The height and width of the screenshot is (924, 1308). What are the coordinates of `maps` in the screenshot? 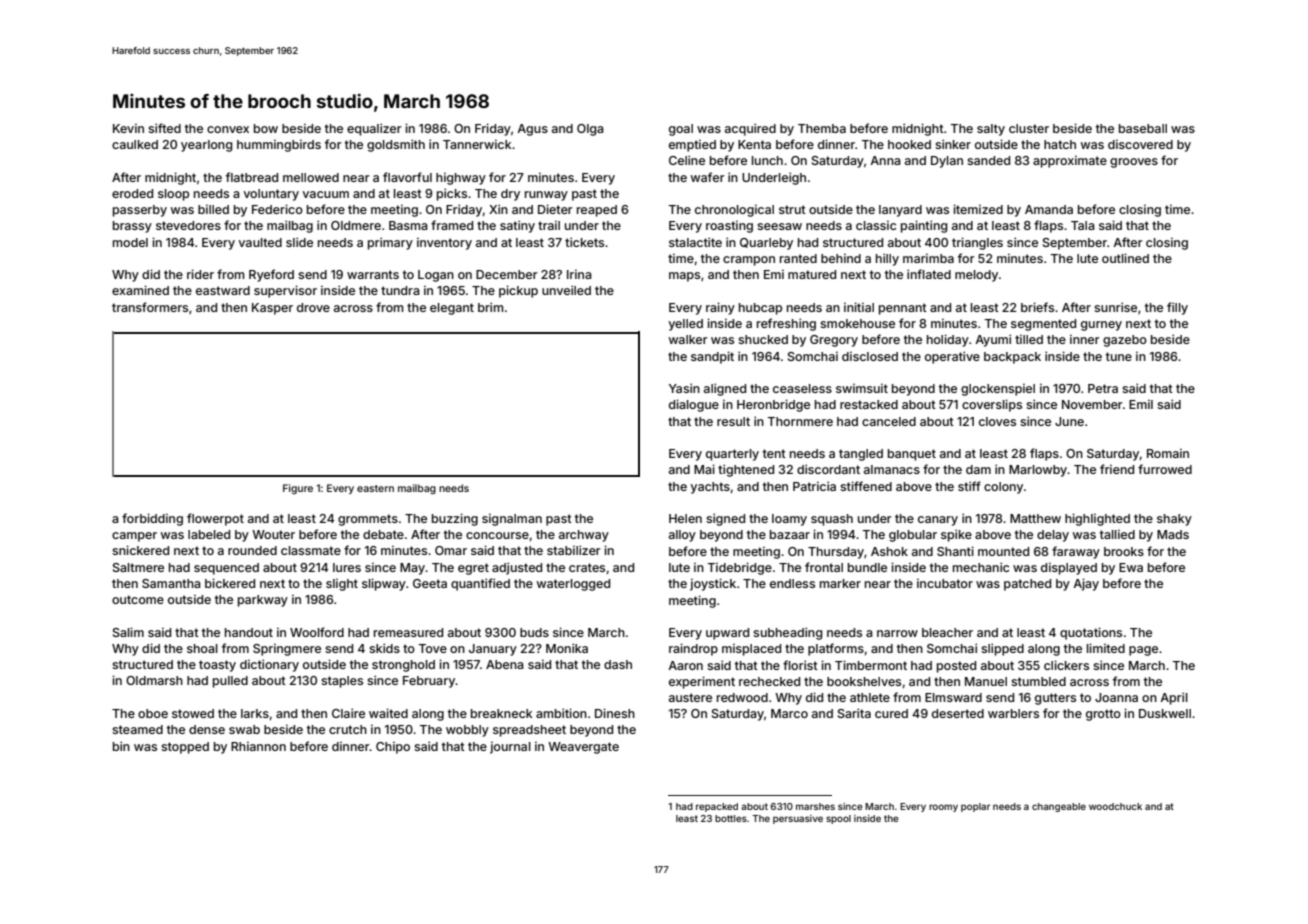 It's located at (684, 277).
